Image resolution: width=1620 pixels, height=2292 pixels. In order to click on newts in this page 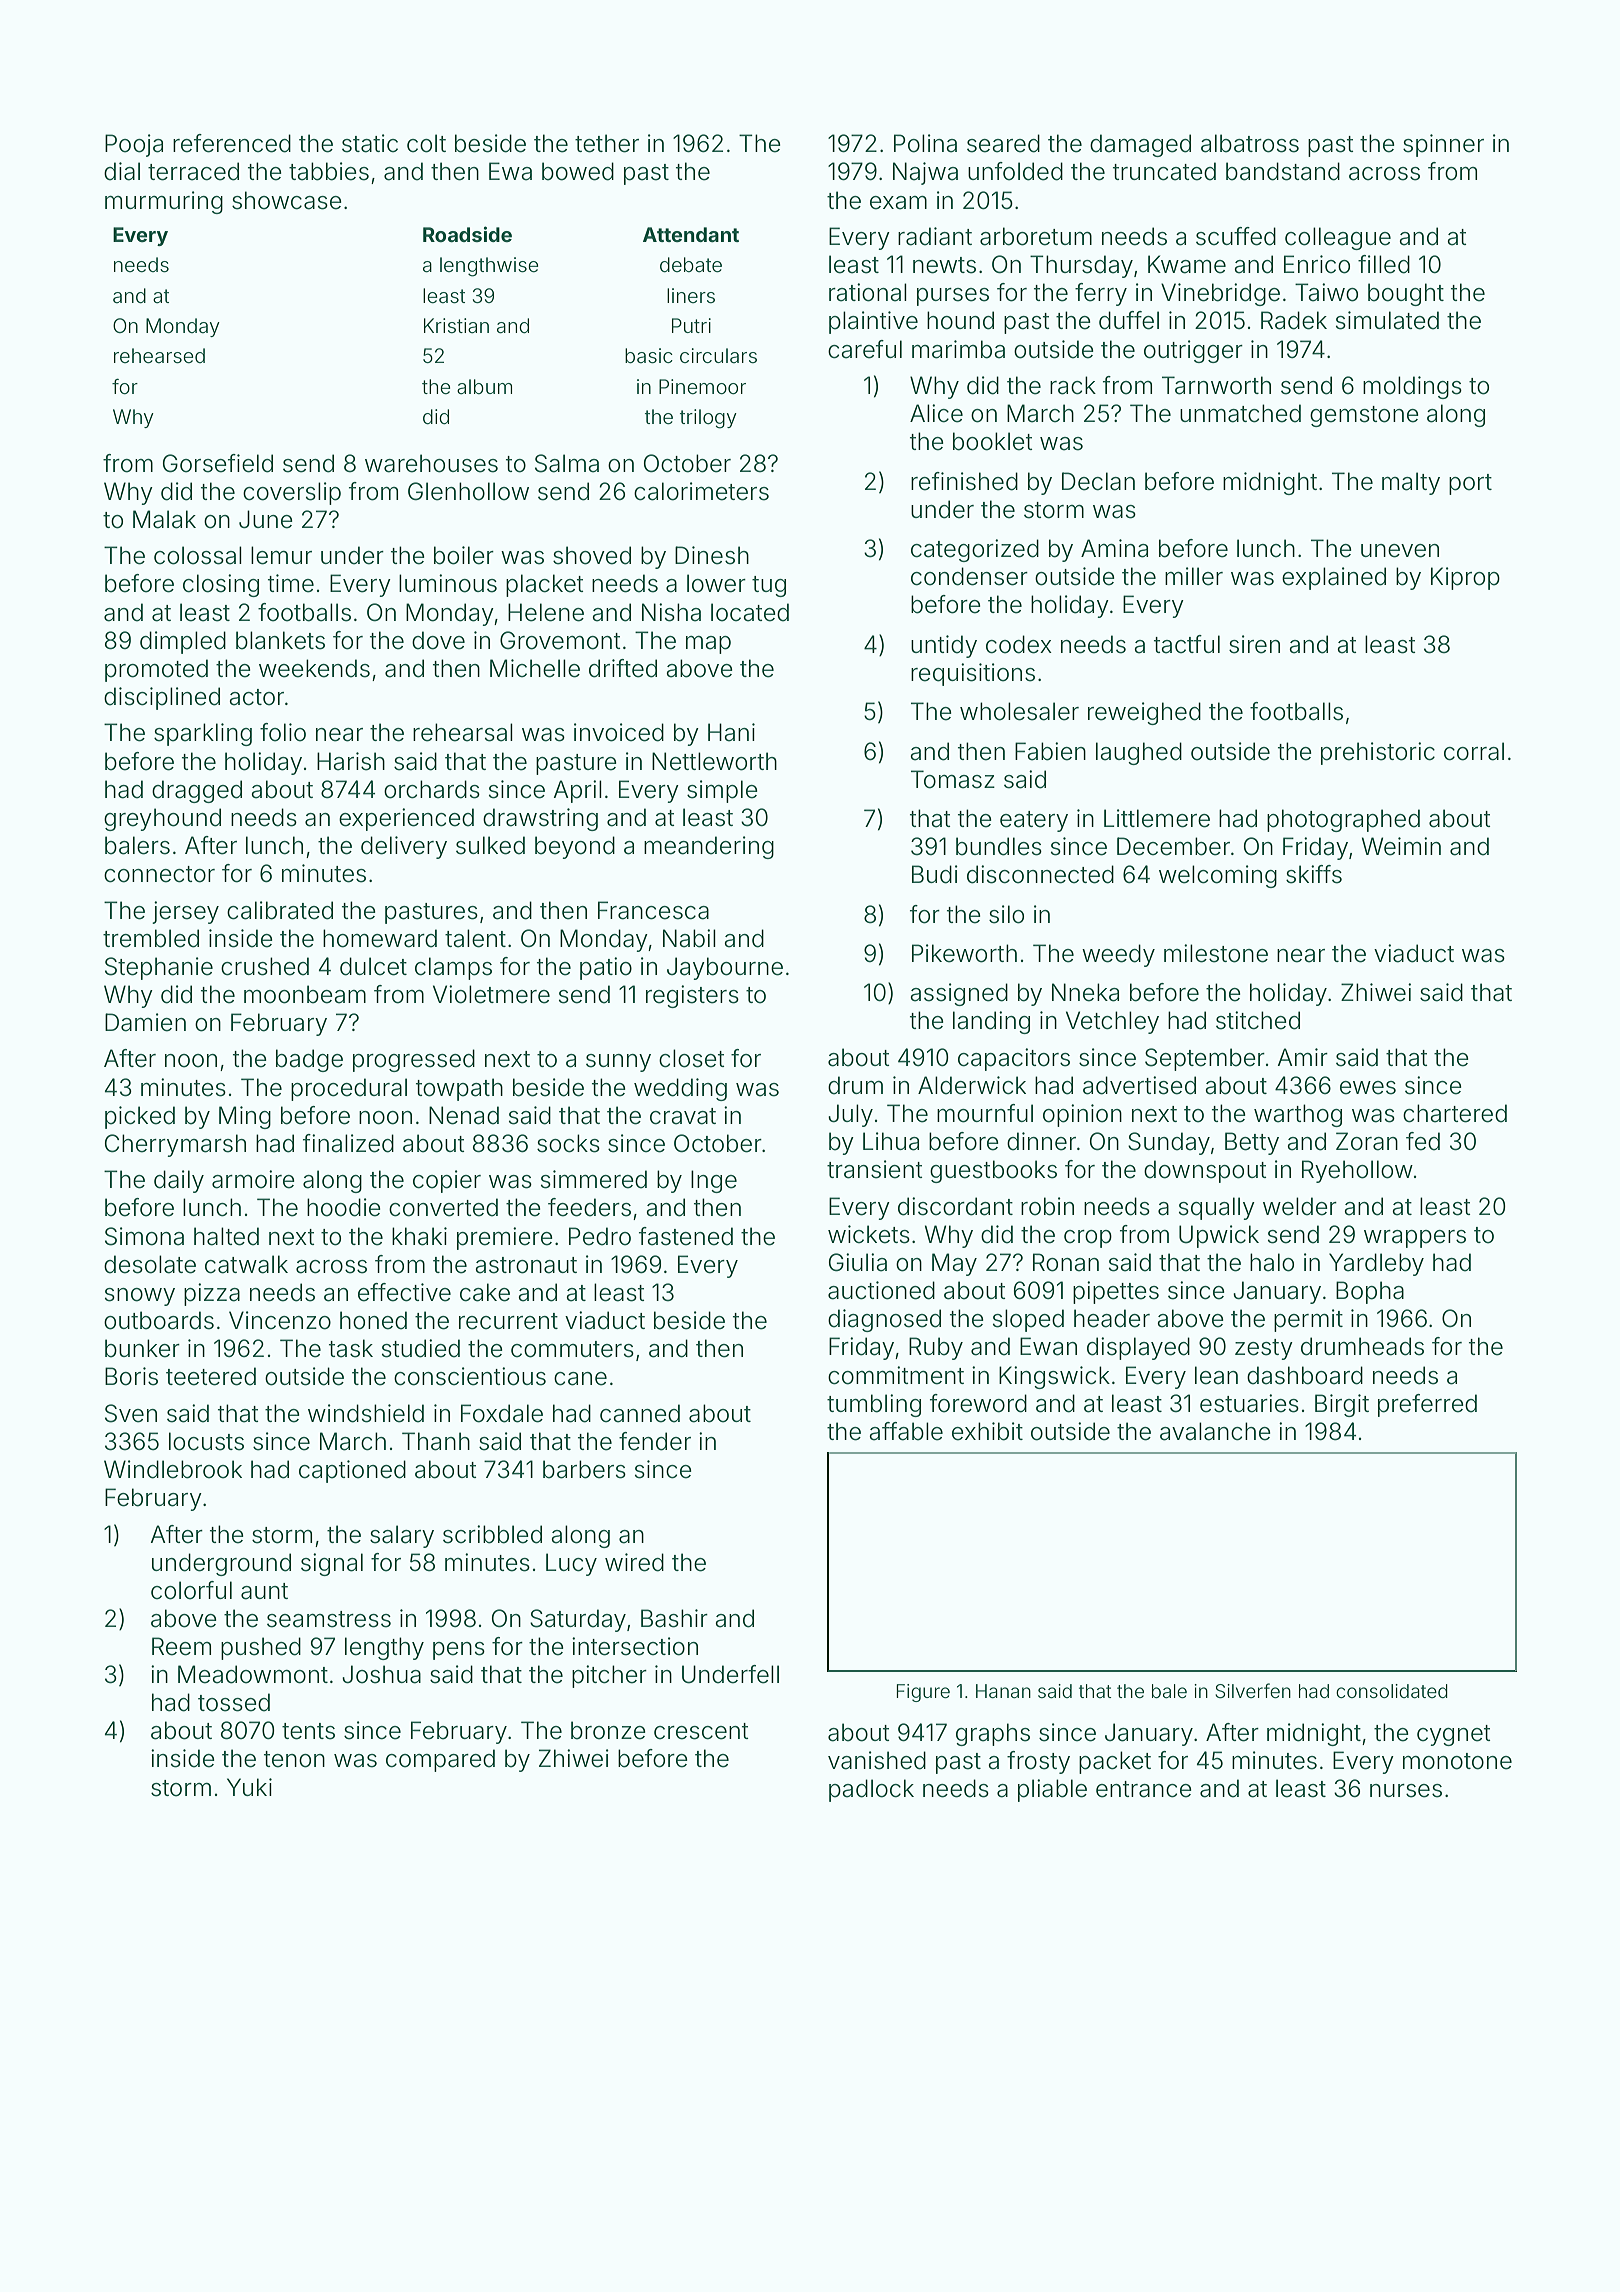, I will do `click(944, 265)`.
